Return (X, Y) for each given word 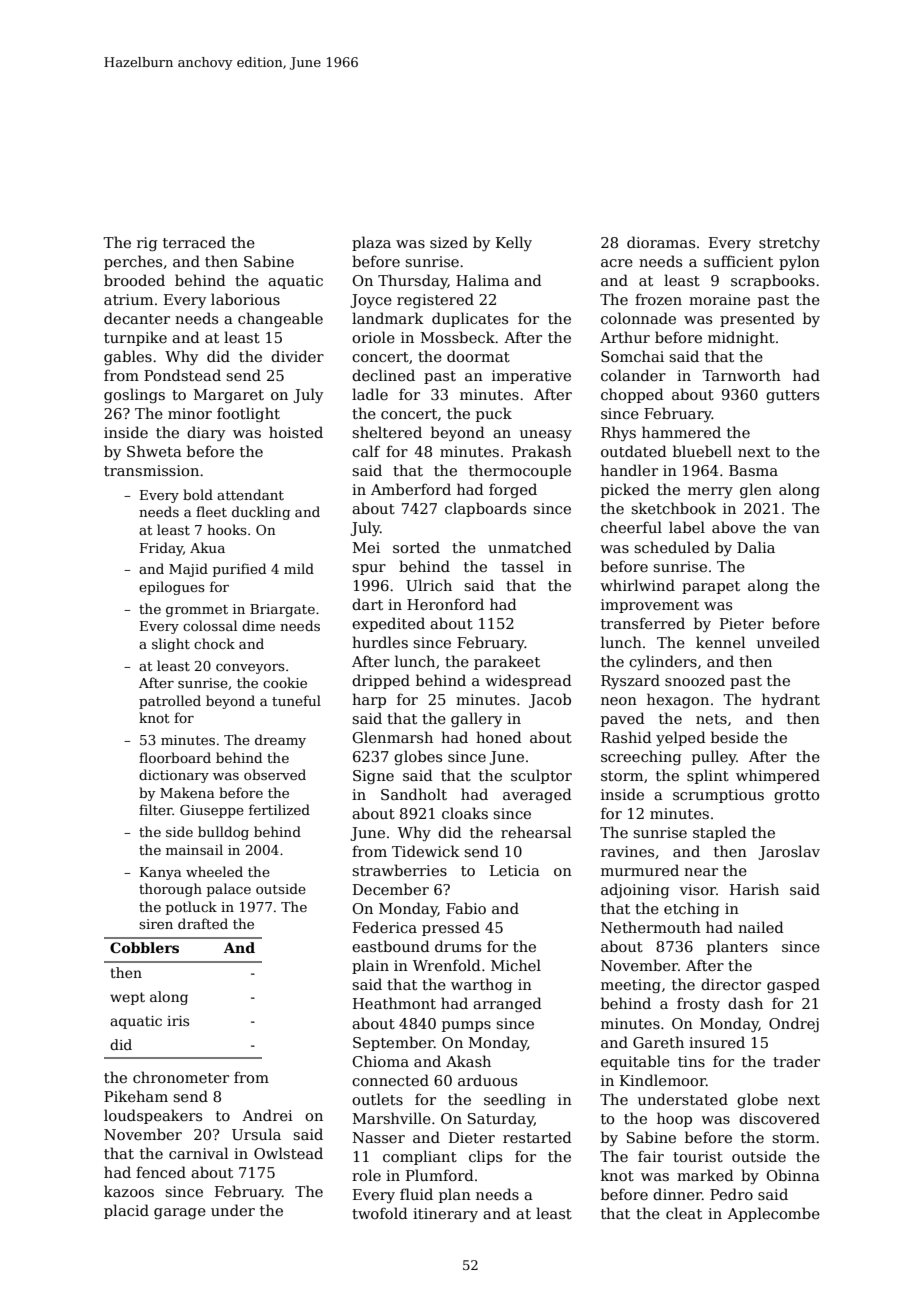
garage (180, 1213)
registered (435, 300)
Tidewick (426, 851)
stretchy (789, 243)
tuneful (296, 700)
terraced (194, 242)
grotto (796, 796)
